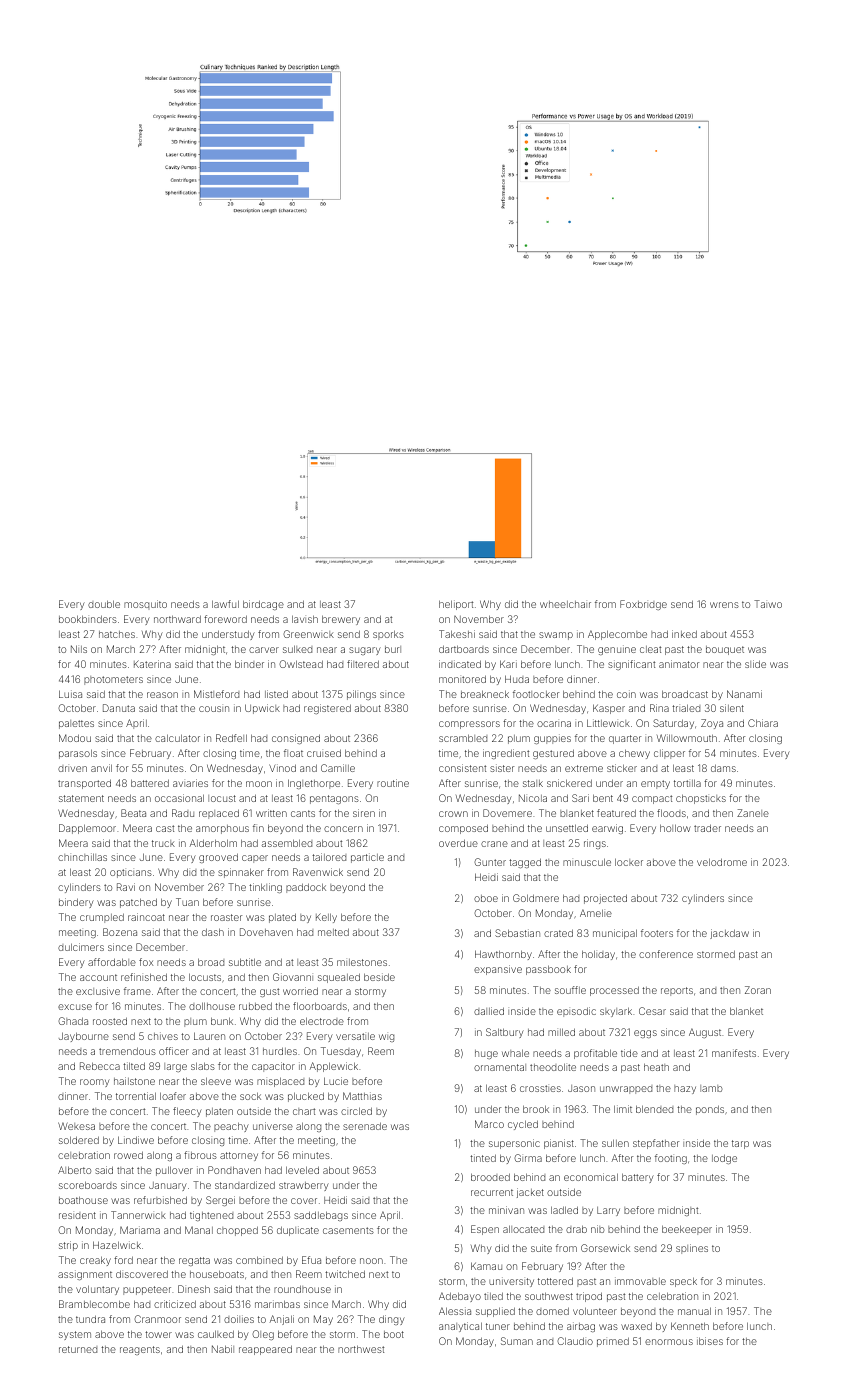 Image resolution: width=849 pixels, height=1400 pixels. I want to click on chopsticks, so click(701, 799).
